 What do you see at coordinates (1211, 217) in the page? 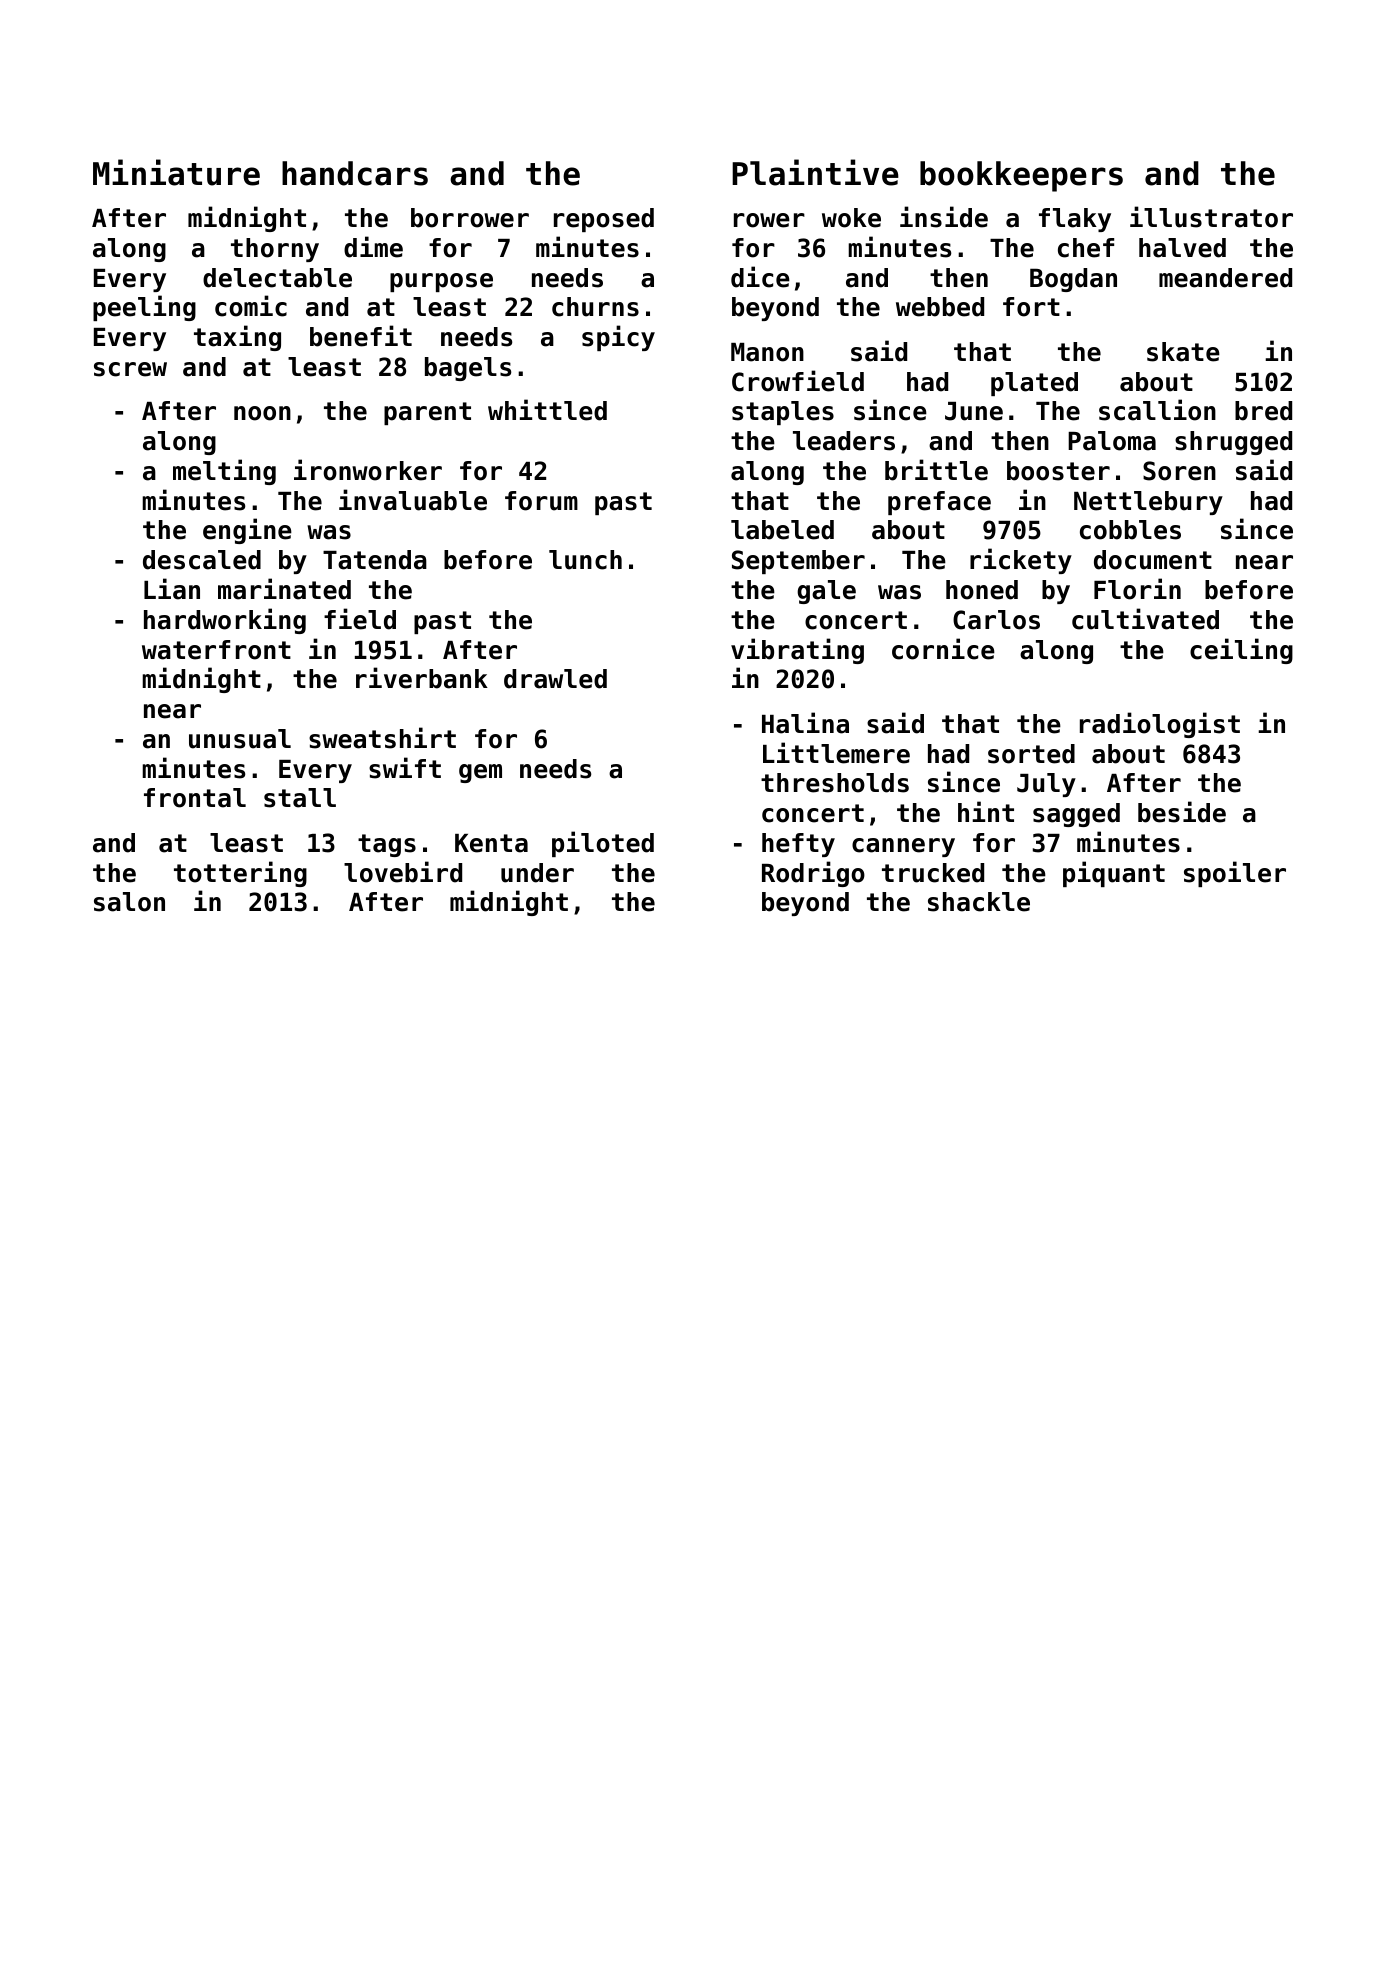
I see `illustrator` at bounding box center [1211, 217].
